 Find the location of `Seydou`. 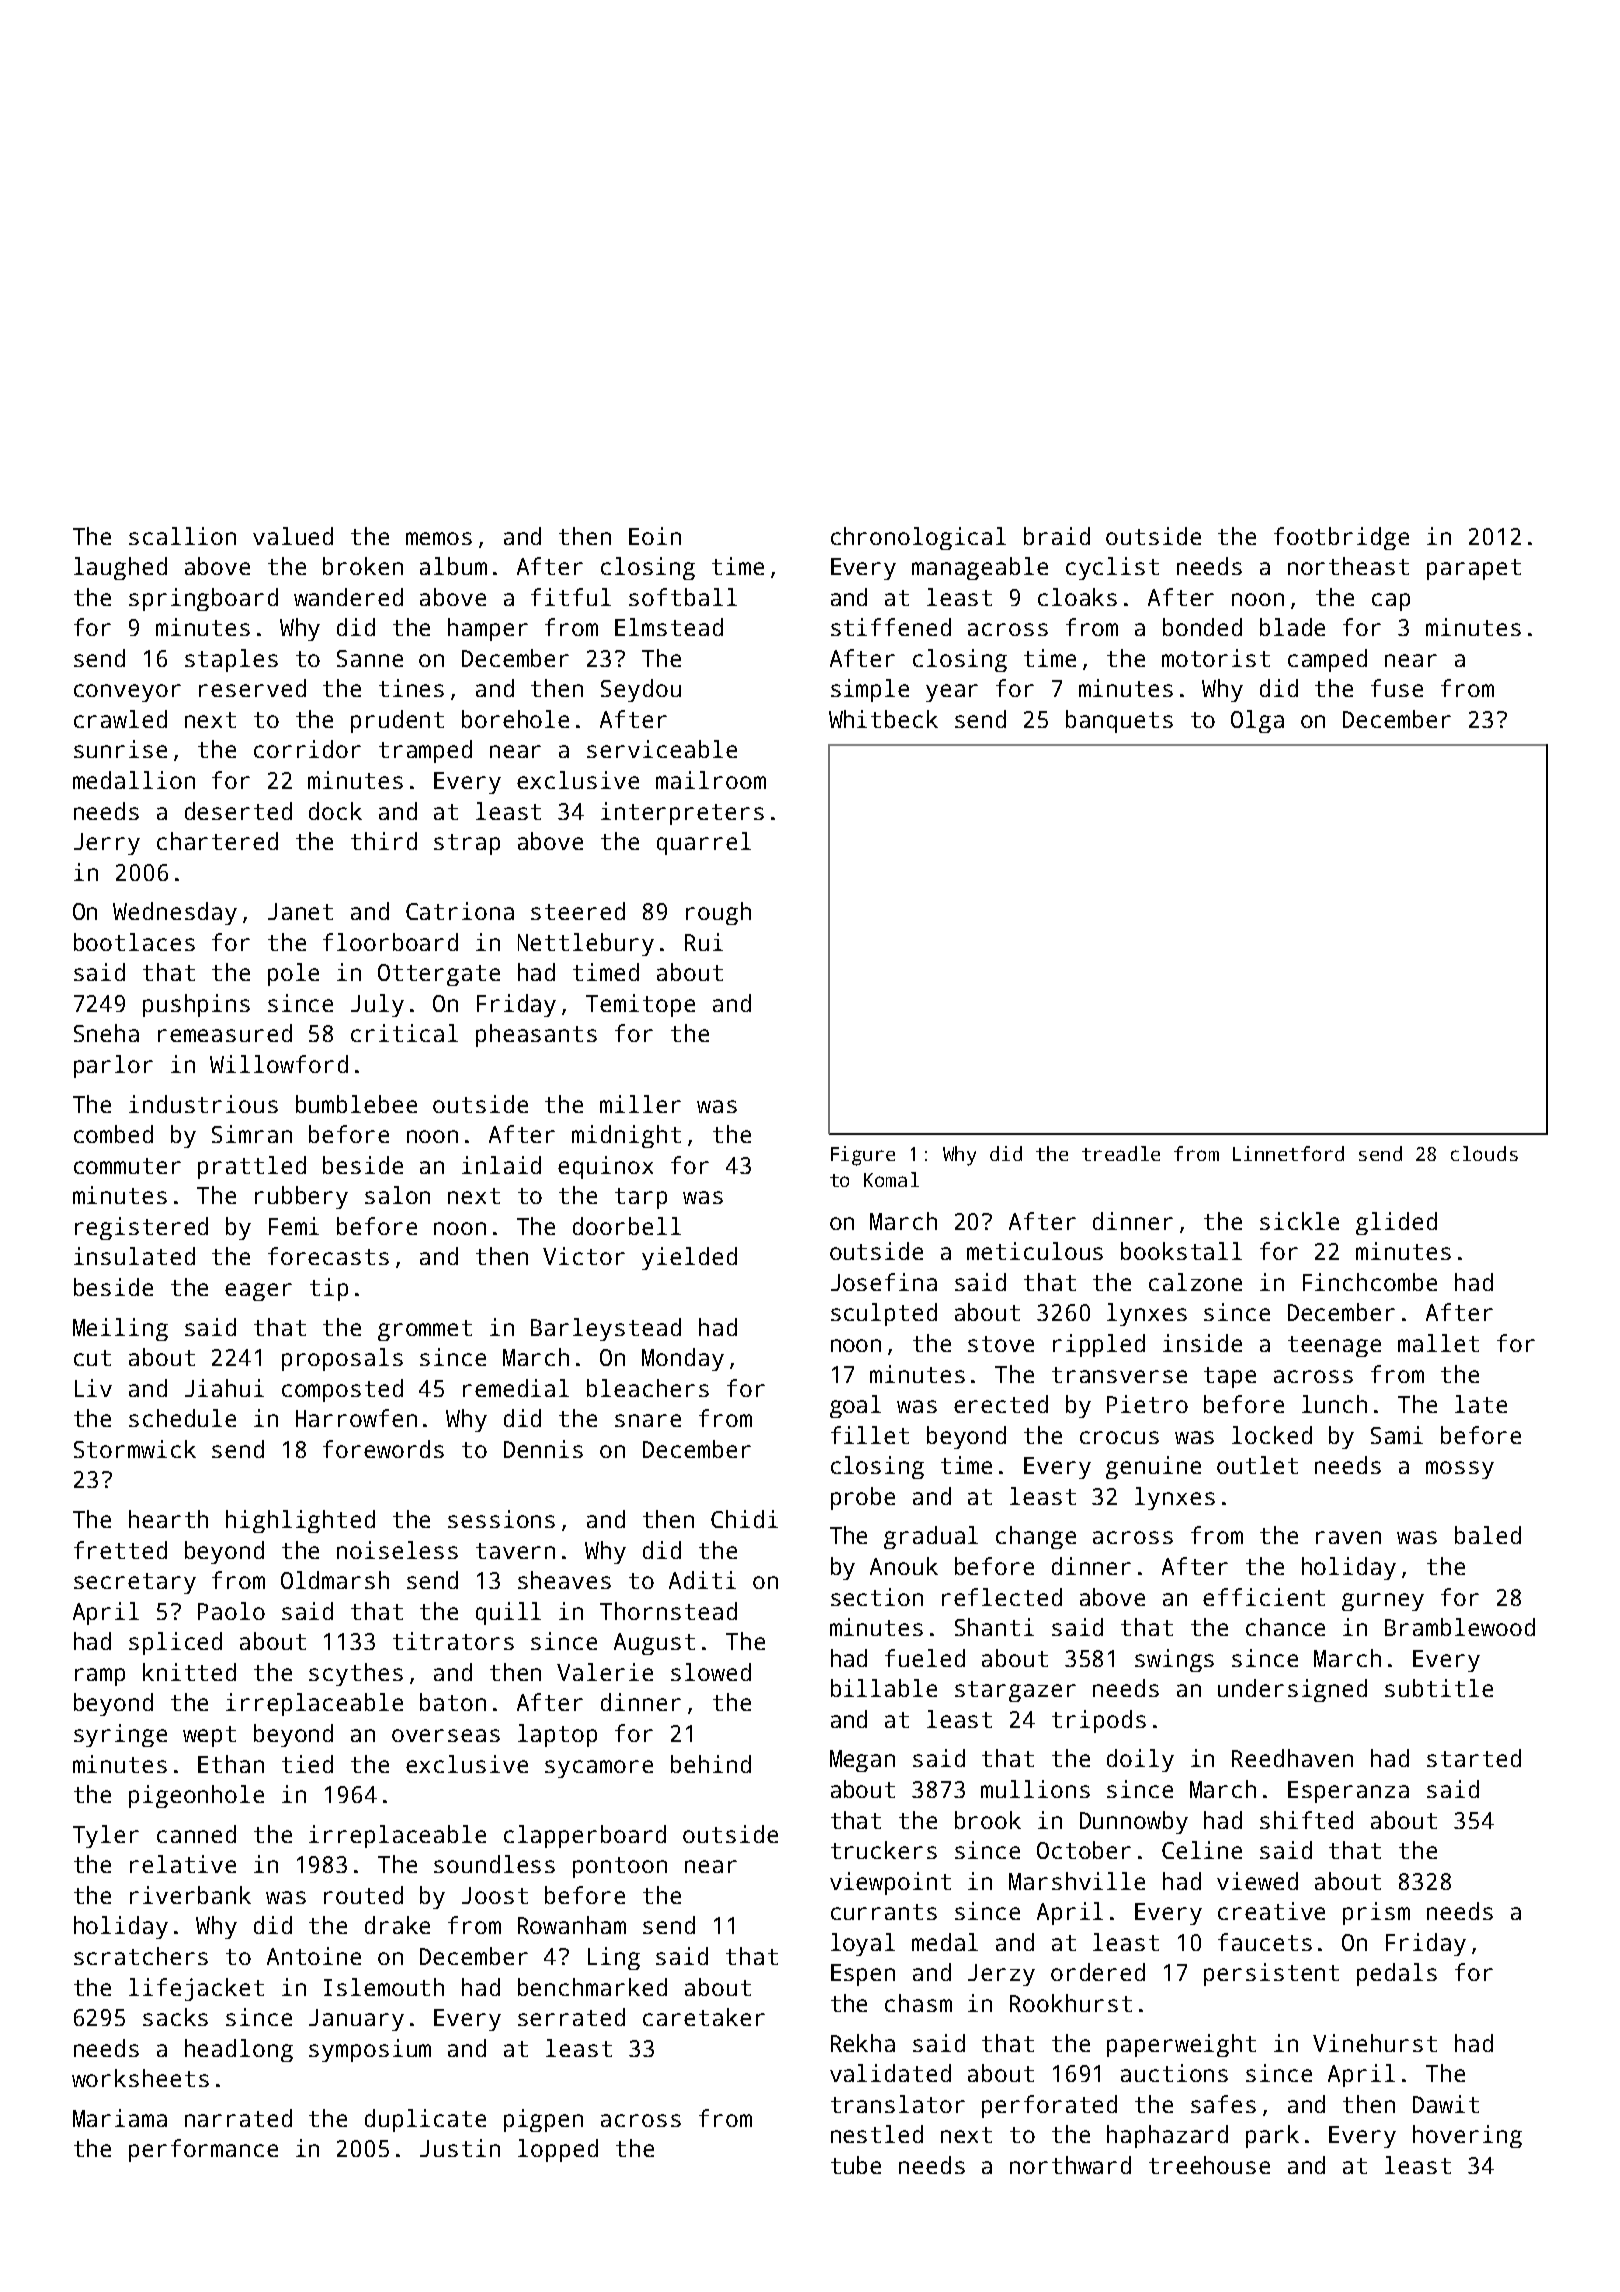

Seydou is located at coordinates (641, 690).
